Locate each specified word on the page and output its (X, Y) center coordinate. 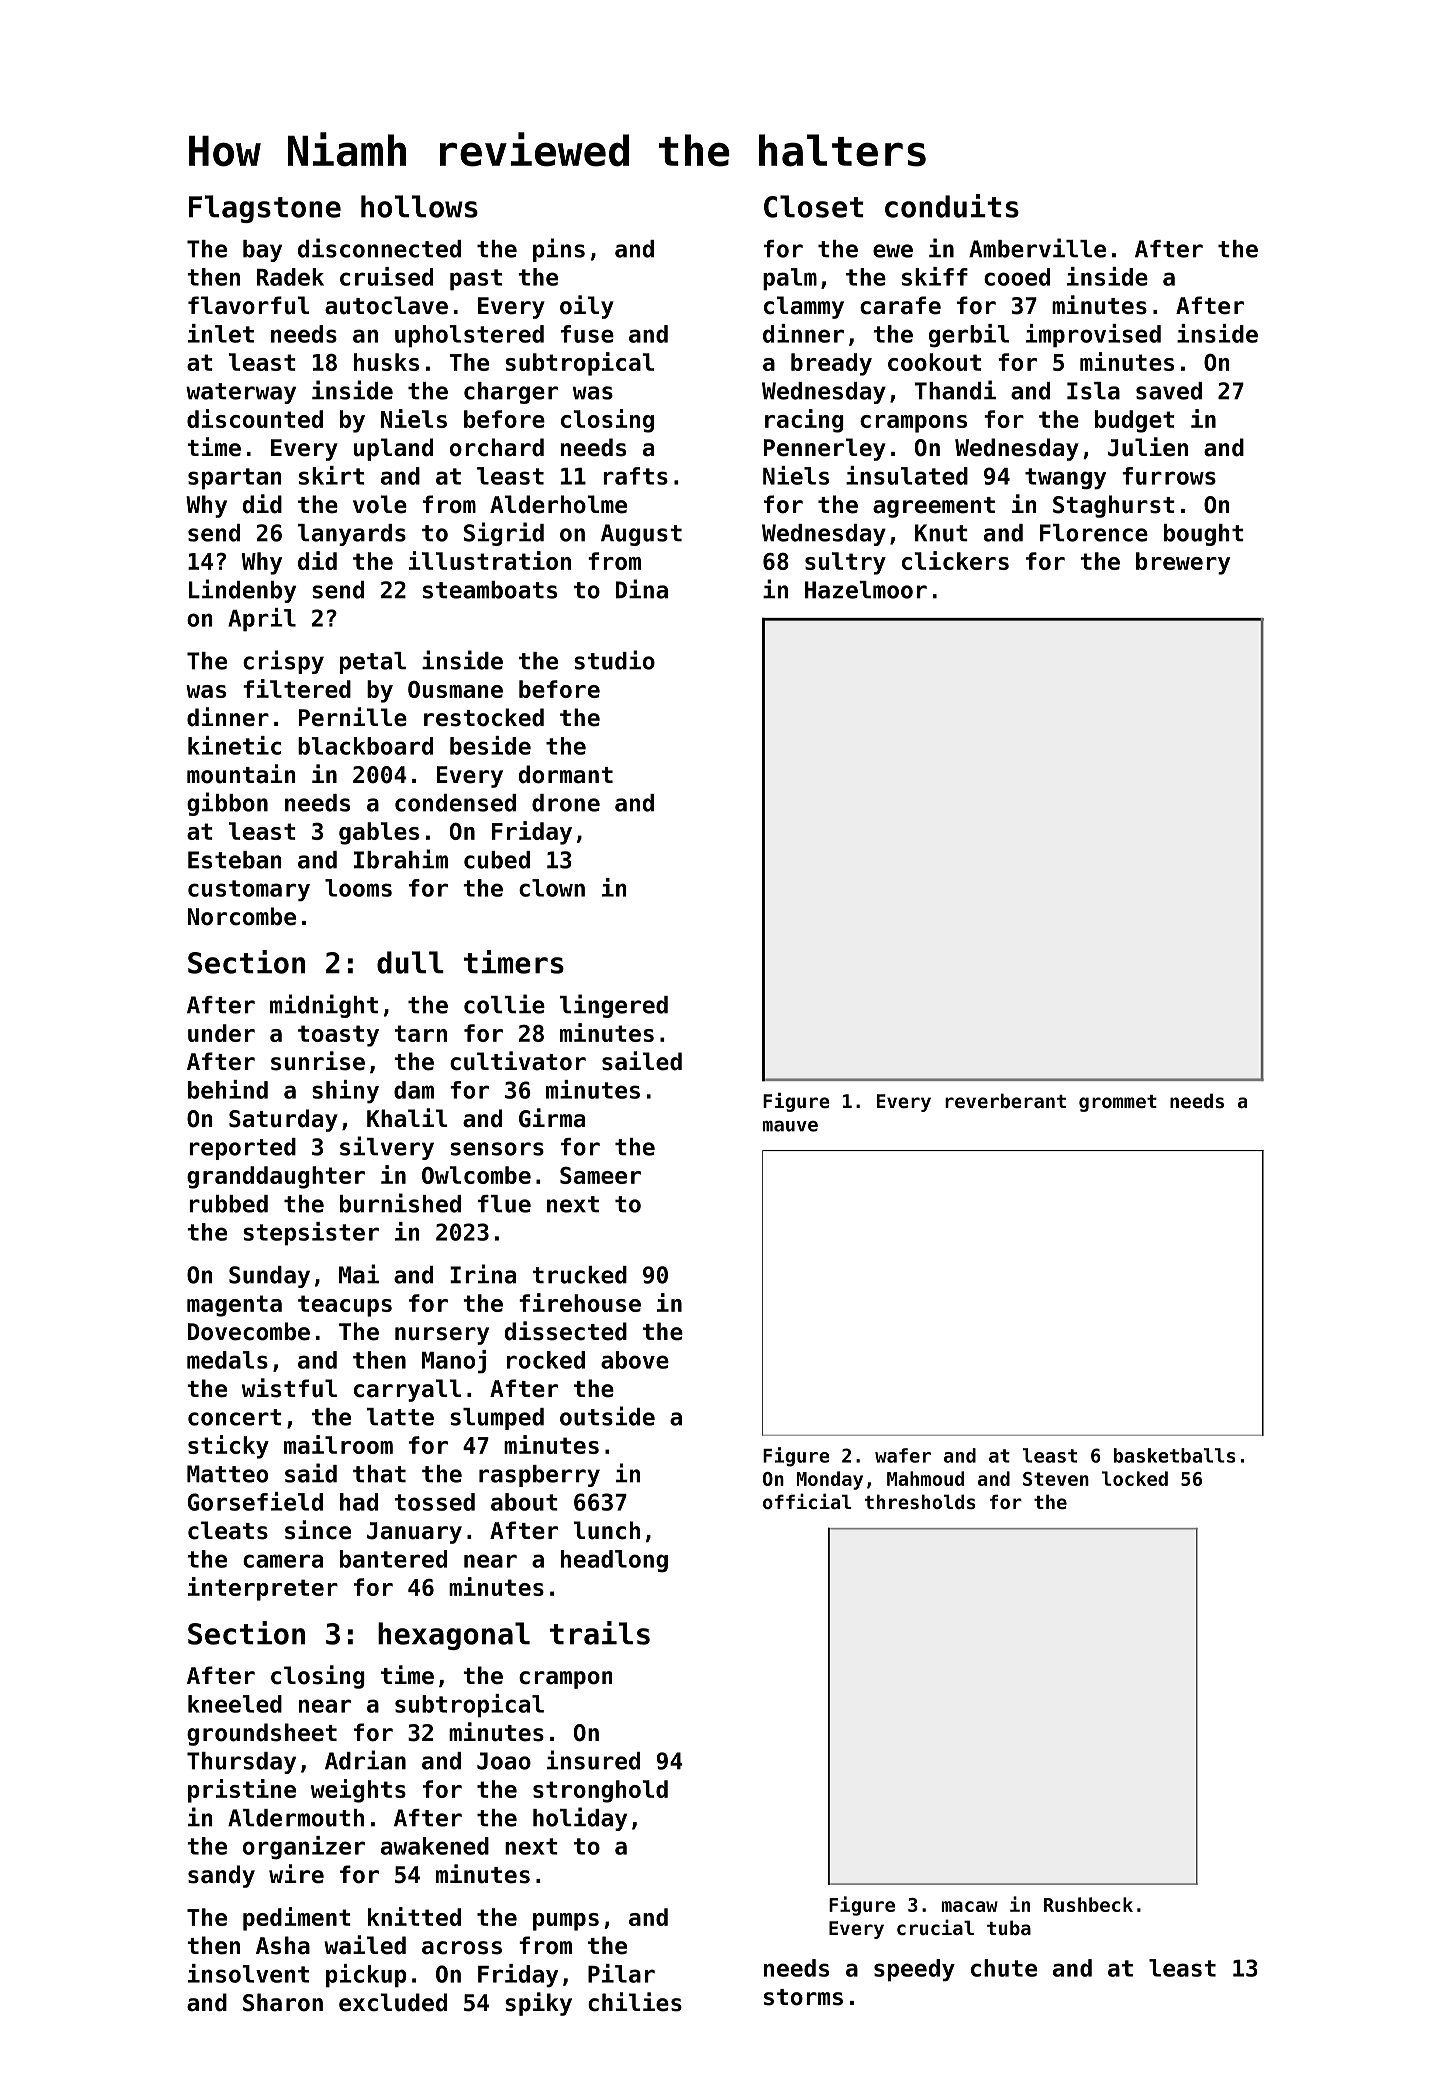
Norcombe (242, 916)
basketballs (1174, 1455)
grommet (1118, 1103)
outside (607, 1416)
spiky (538, 2004)
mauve (790, 1126)
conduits (952, 206)
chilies (635, 2002)
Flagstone (265, 209)
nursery (442, 1336)
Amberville (1037, 248)
